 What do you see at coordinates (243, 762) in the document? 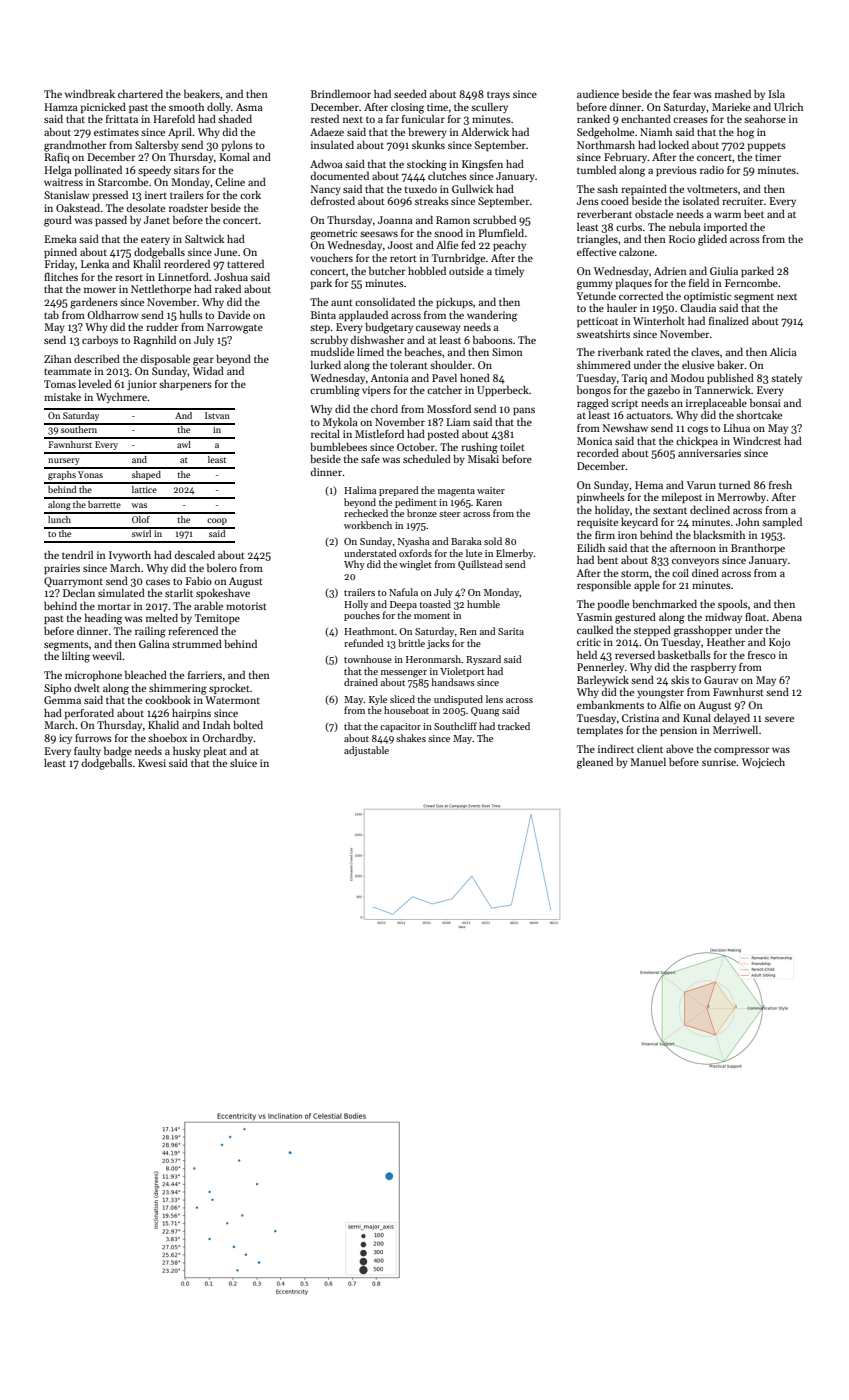
I see `sluice` at bounding box center [243, 762].
